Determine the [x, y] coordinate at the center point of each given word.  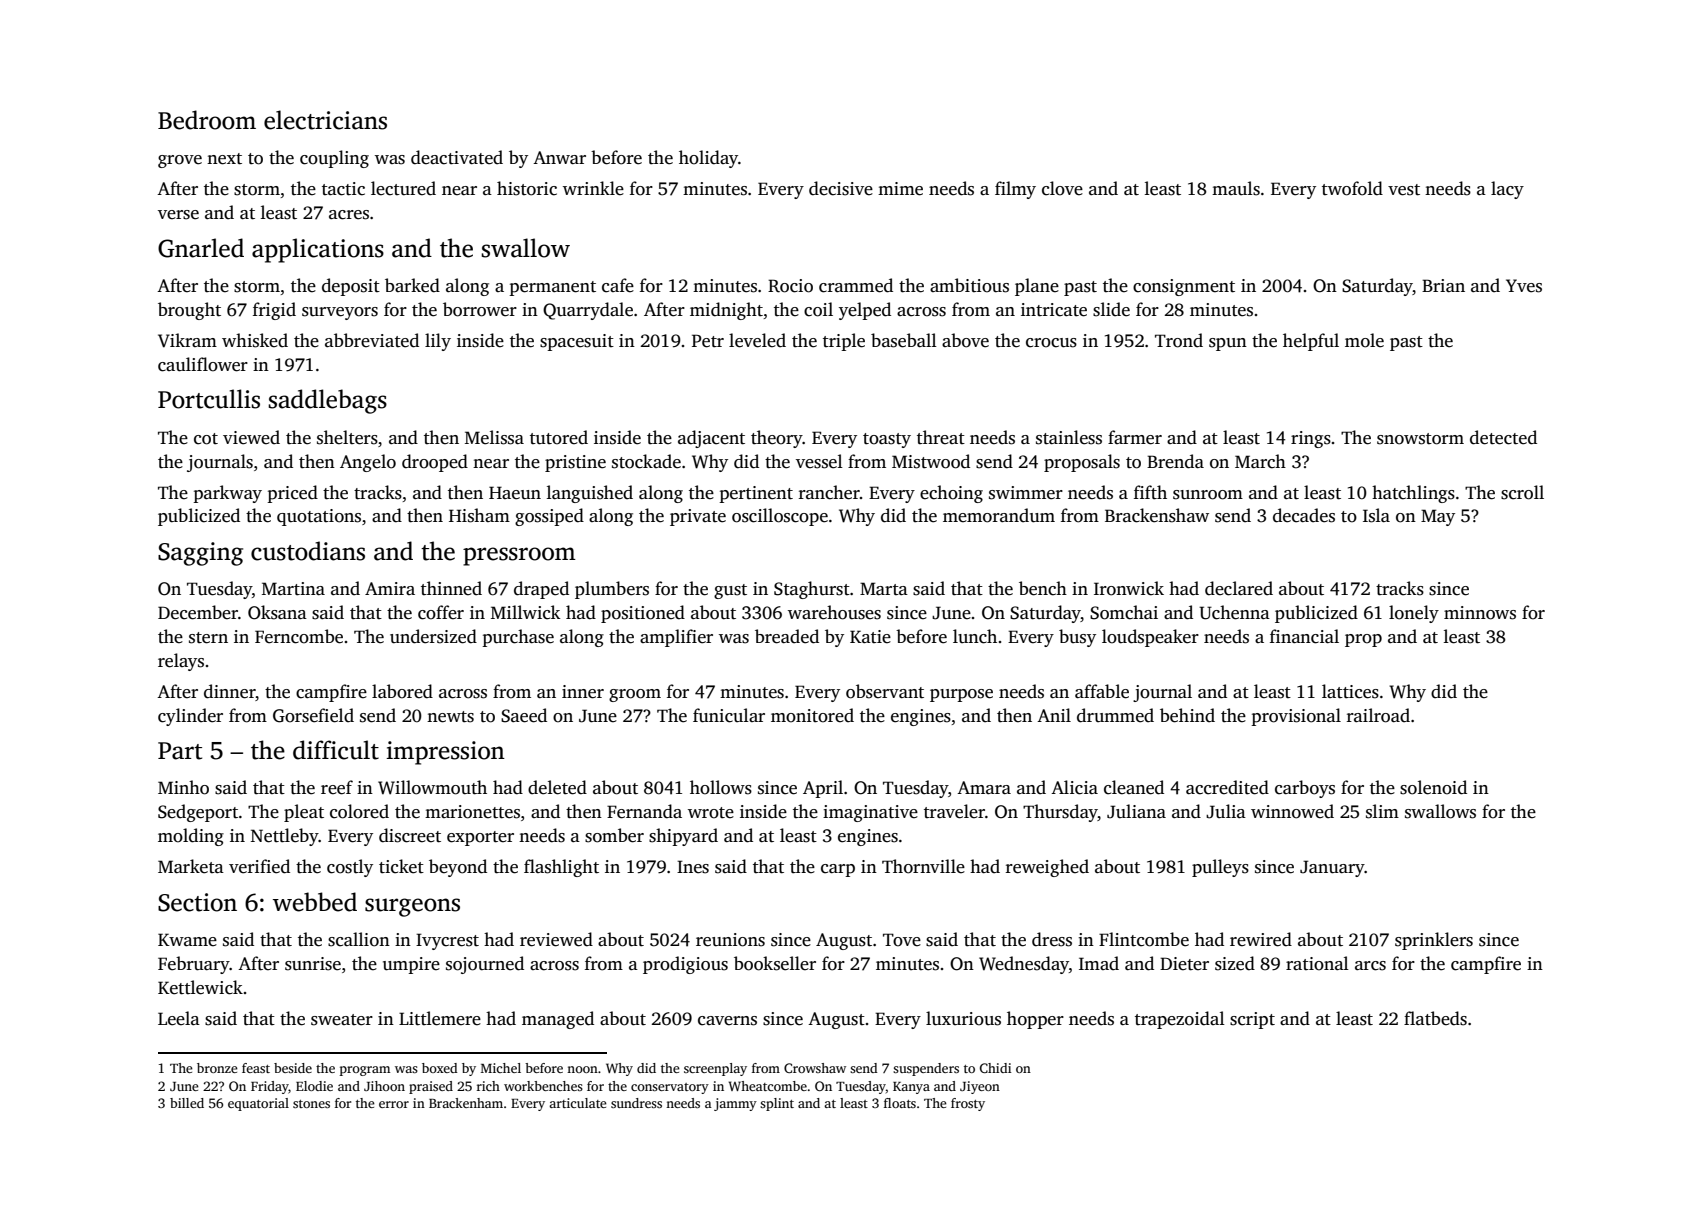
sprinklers [1434, 941]
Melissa [494, 437]
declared [1239, 588]
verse [178, 215]
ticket [401, 866]
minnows [1480, 613]
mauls [1236, 188]
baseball [904, 340]
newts [450, 717]
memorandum [999, 515]
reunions [730, 940]
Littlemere [440, 1018]
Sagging [200, 554]
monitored [812, 715]
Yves [1524, 286]
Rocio [790, 286]
